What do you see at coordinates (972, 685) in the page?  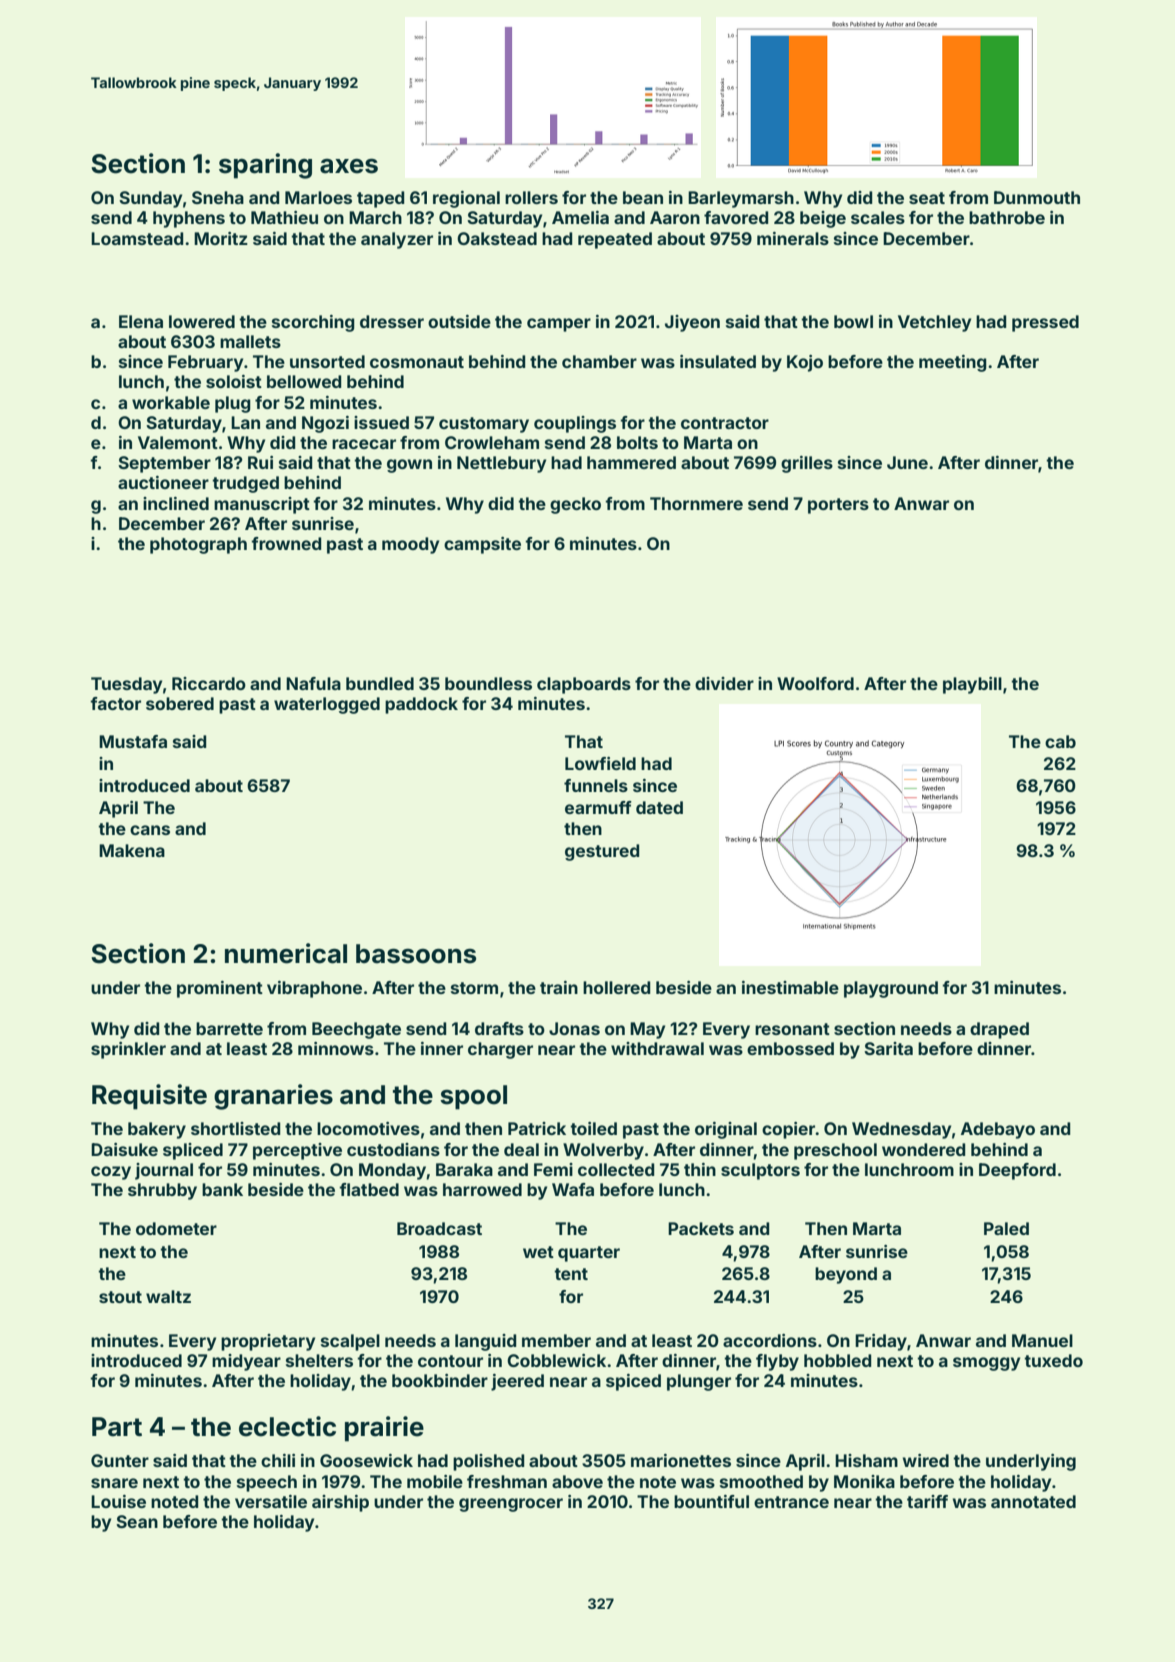 I see `playbill` at bounding box center [972, 685].
